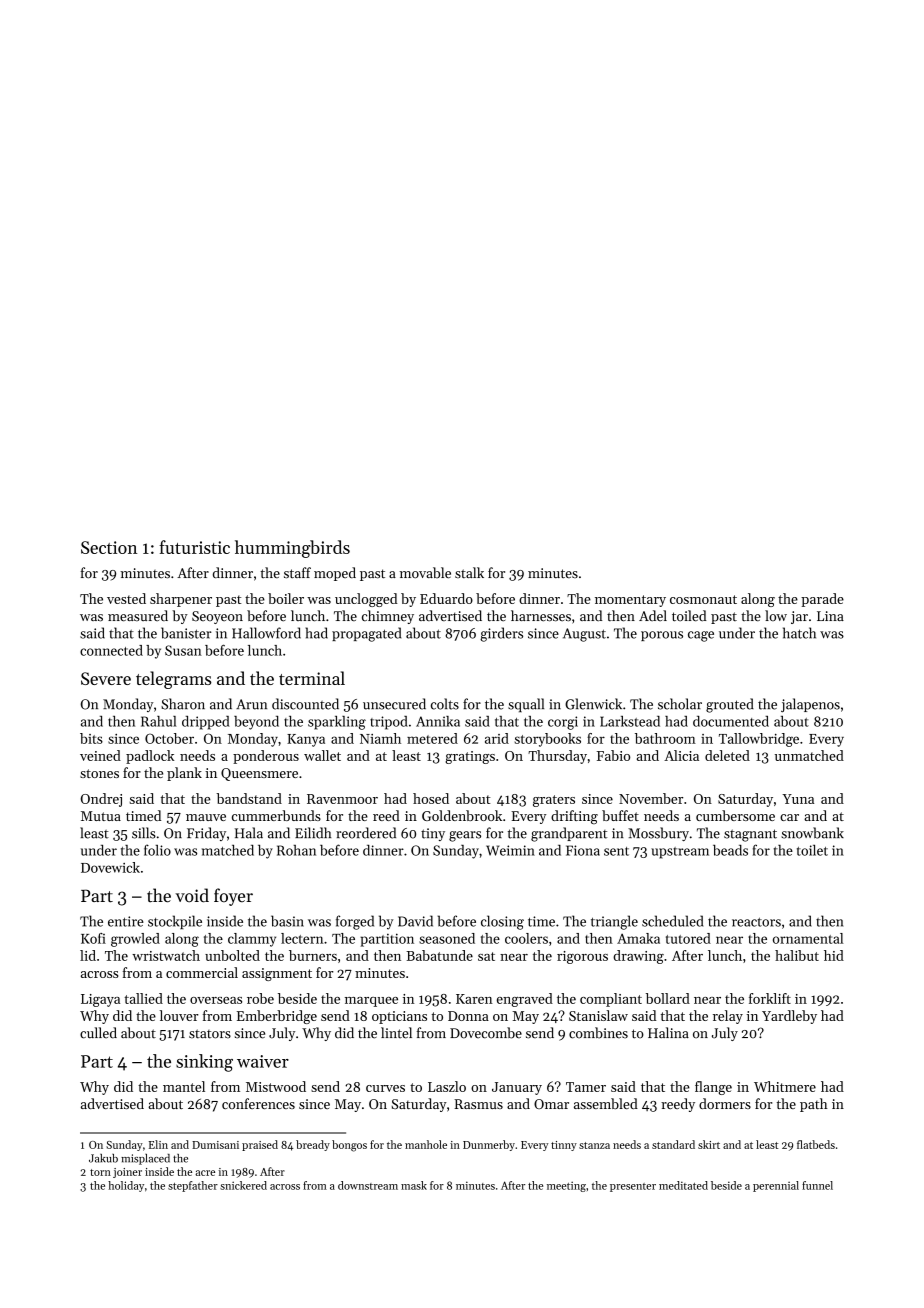 The image size is (924, 1308). Describe the element at coordinates (569, 834) in the screenshot. I see `grandparent` at that location.
